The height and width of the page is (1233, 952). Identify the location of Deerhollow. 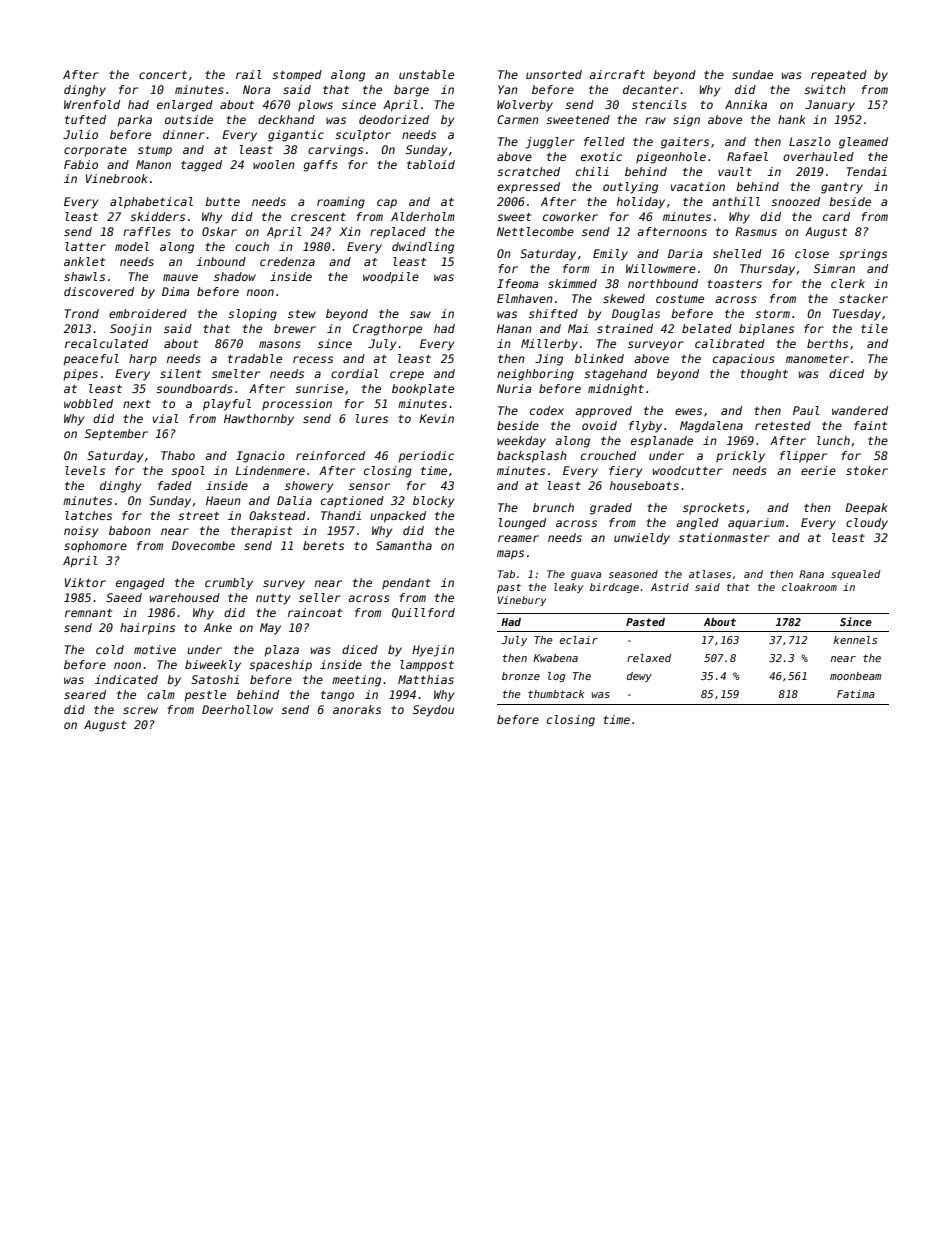
(237, 709).
